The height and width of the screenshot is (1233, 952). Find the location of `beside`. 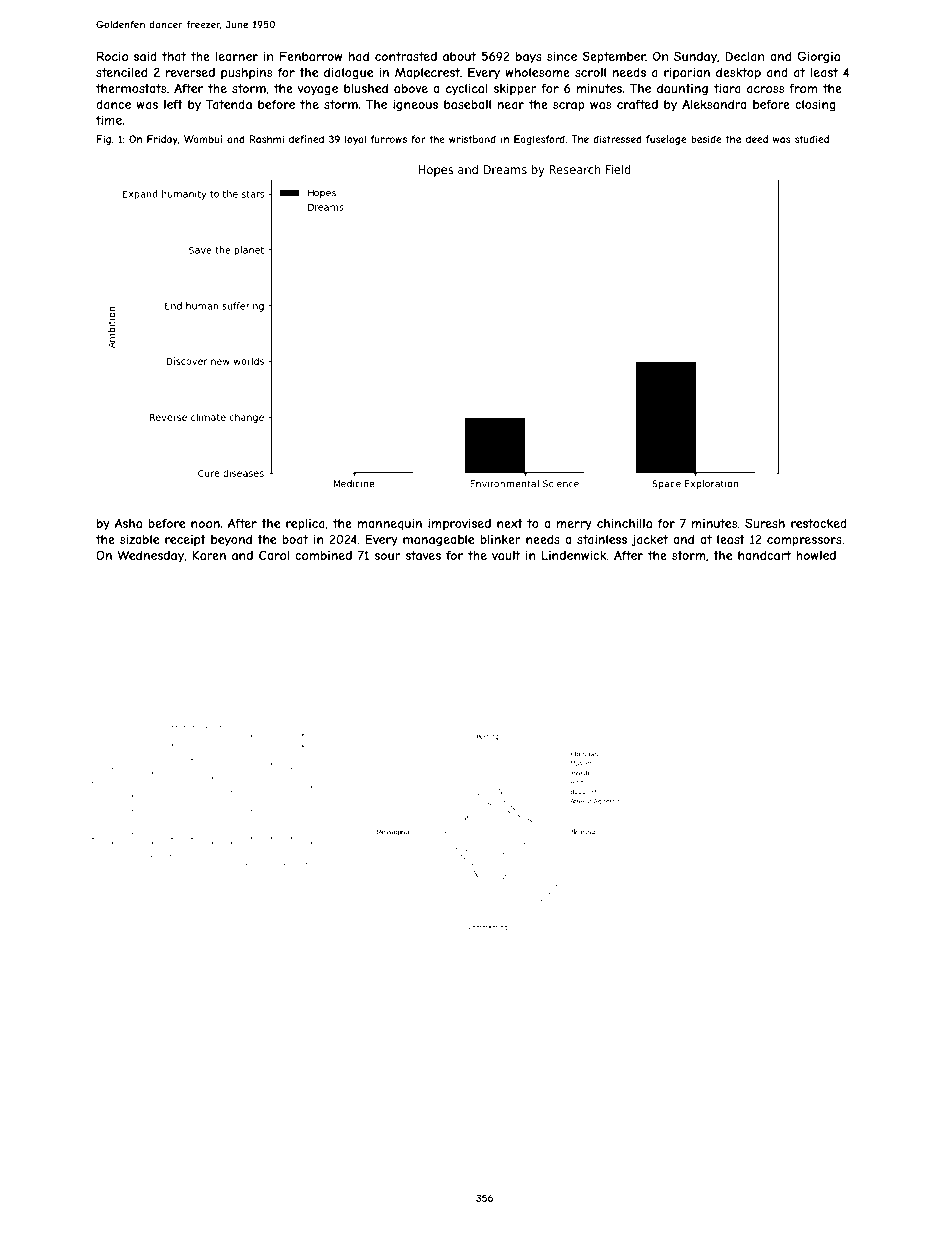

beside is located at coordinates (706, 139).
